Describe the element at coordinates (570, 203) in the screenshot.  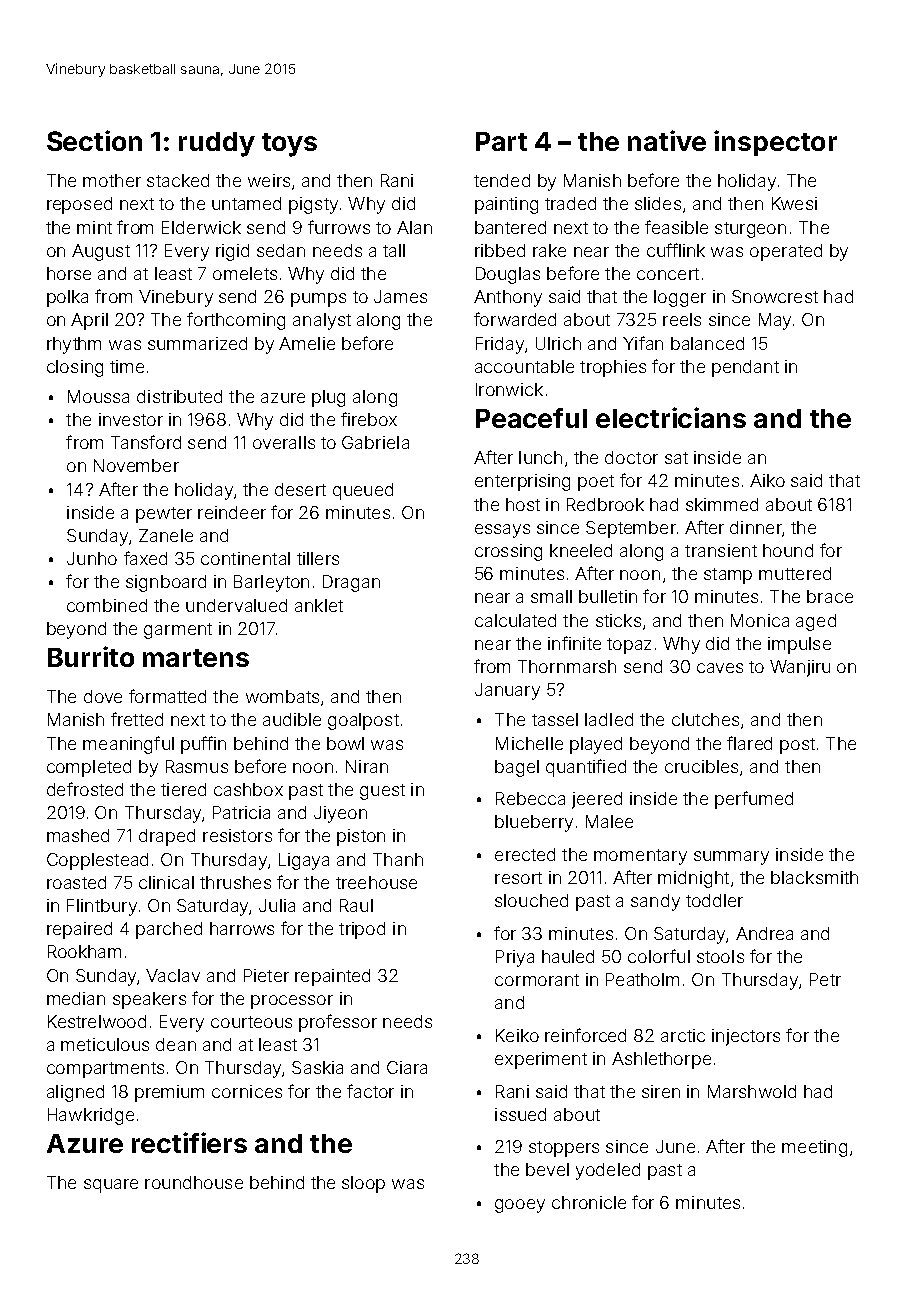
I see `traded` at that location.
